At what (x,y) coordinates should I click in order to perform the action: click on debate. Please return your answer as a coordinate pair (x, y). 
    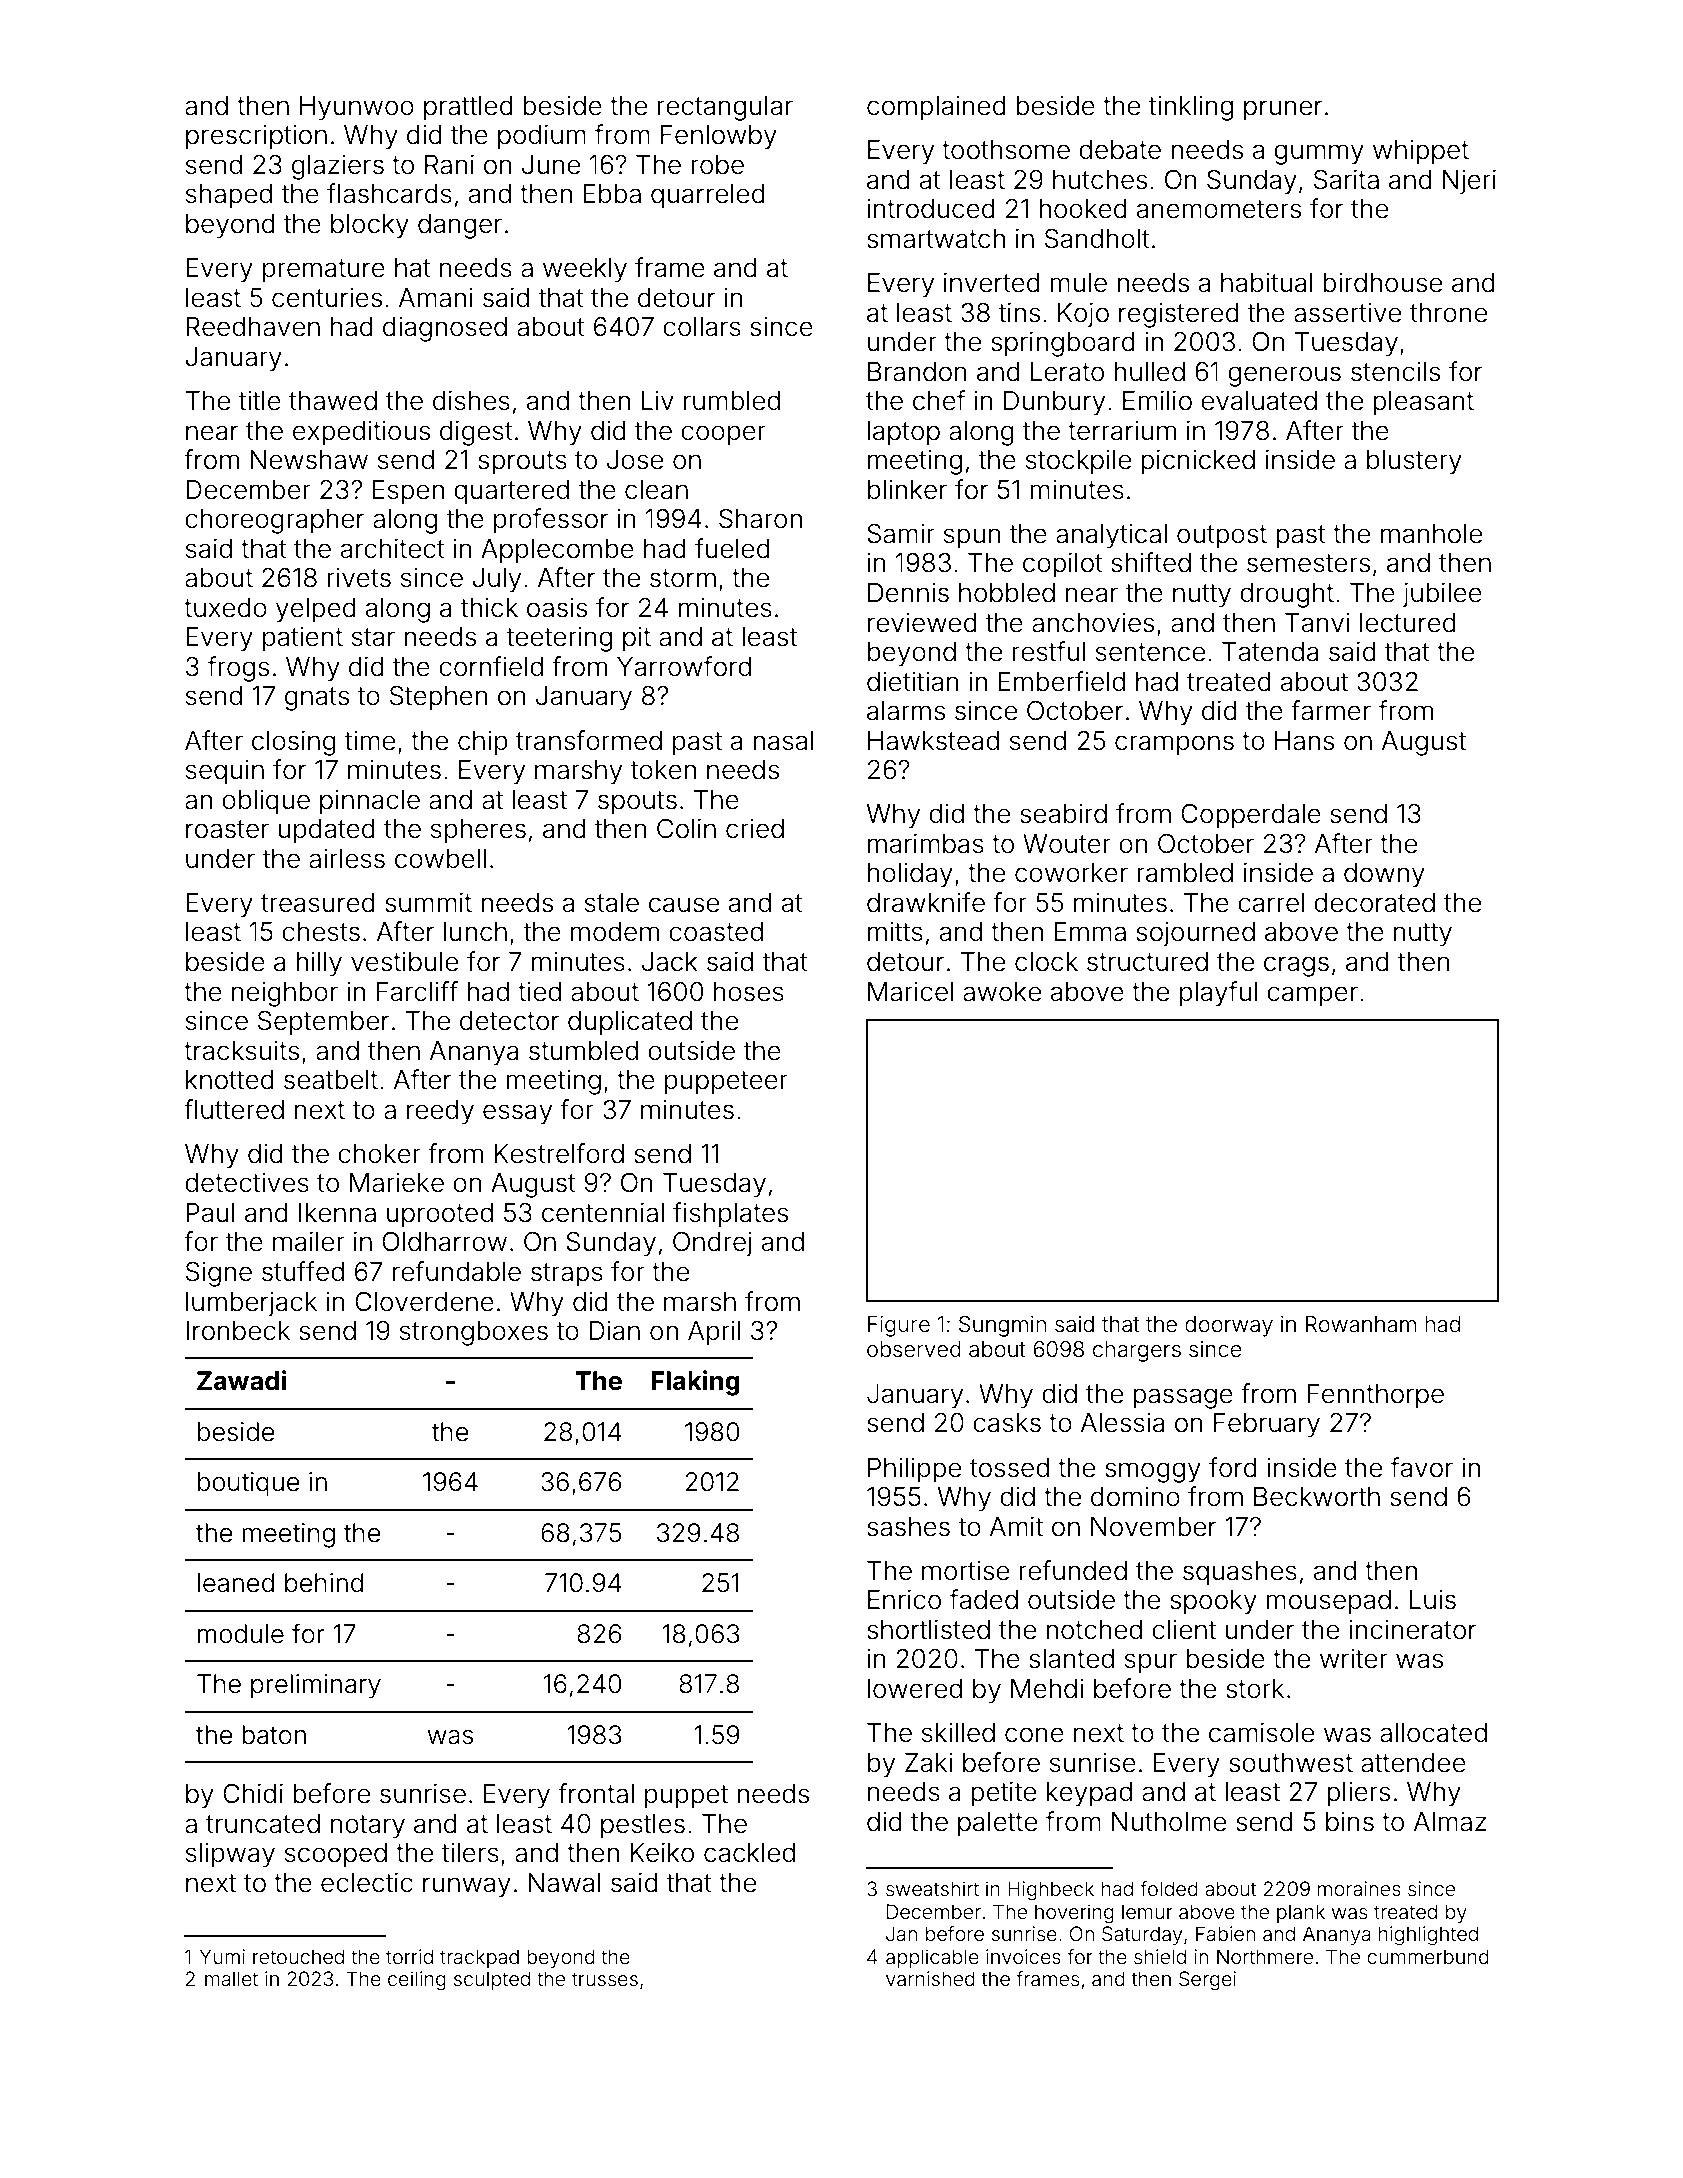
    Looking at the image, I should click on (1120, 150).
